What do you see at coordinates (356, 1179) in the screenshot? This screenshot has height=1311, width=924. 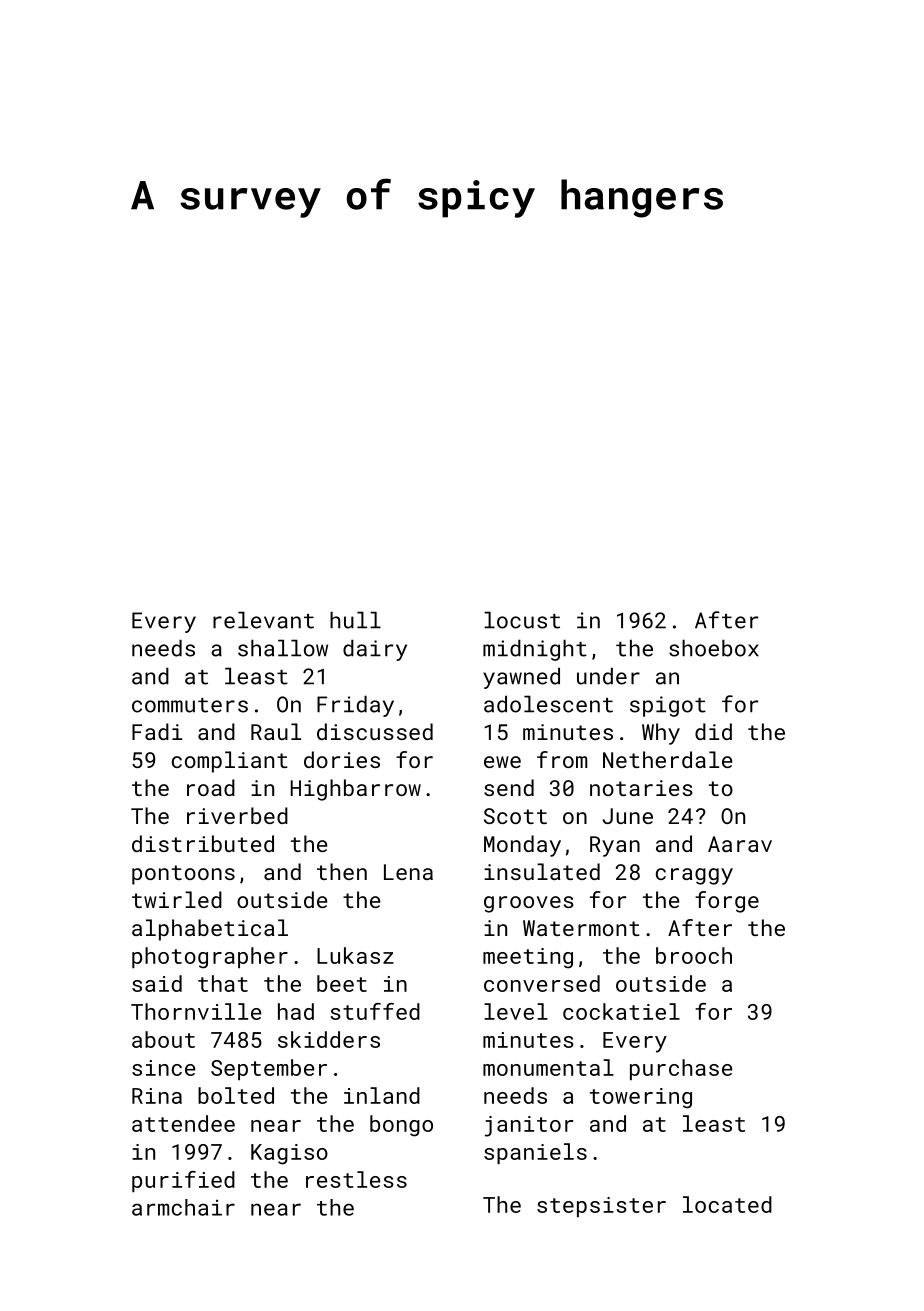 I see `restless` at bounding box center [356, 1179].
